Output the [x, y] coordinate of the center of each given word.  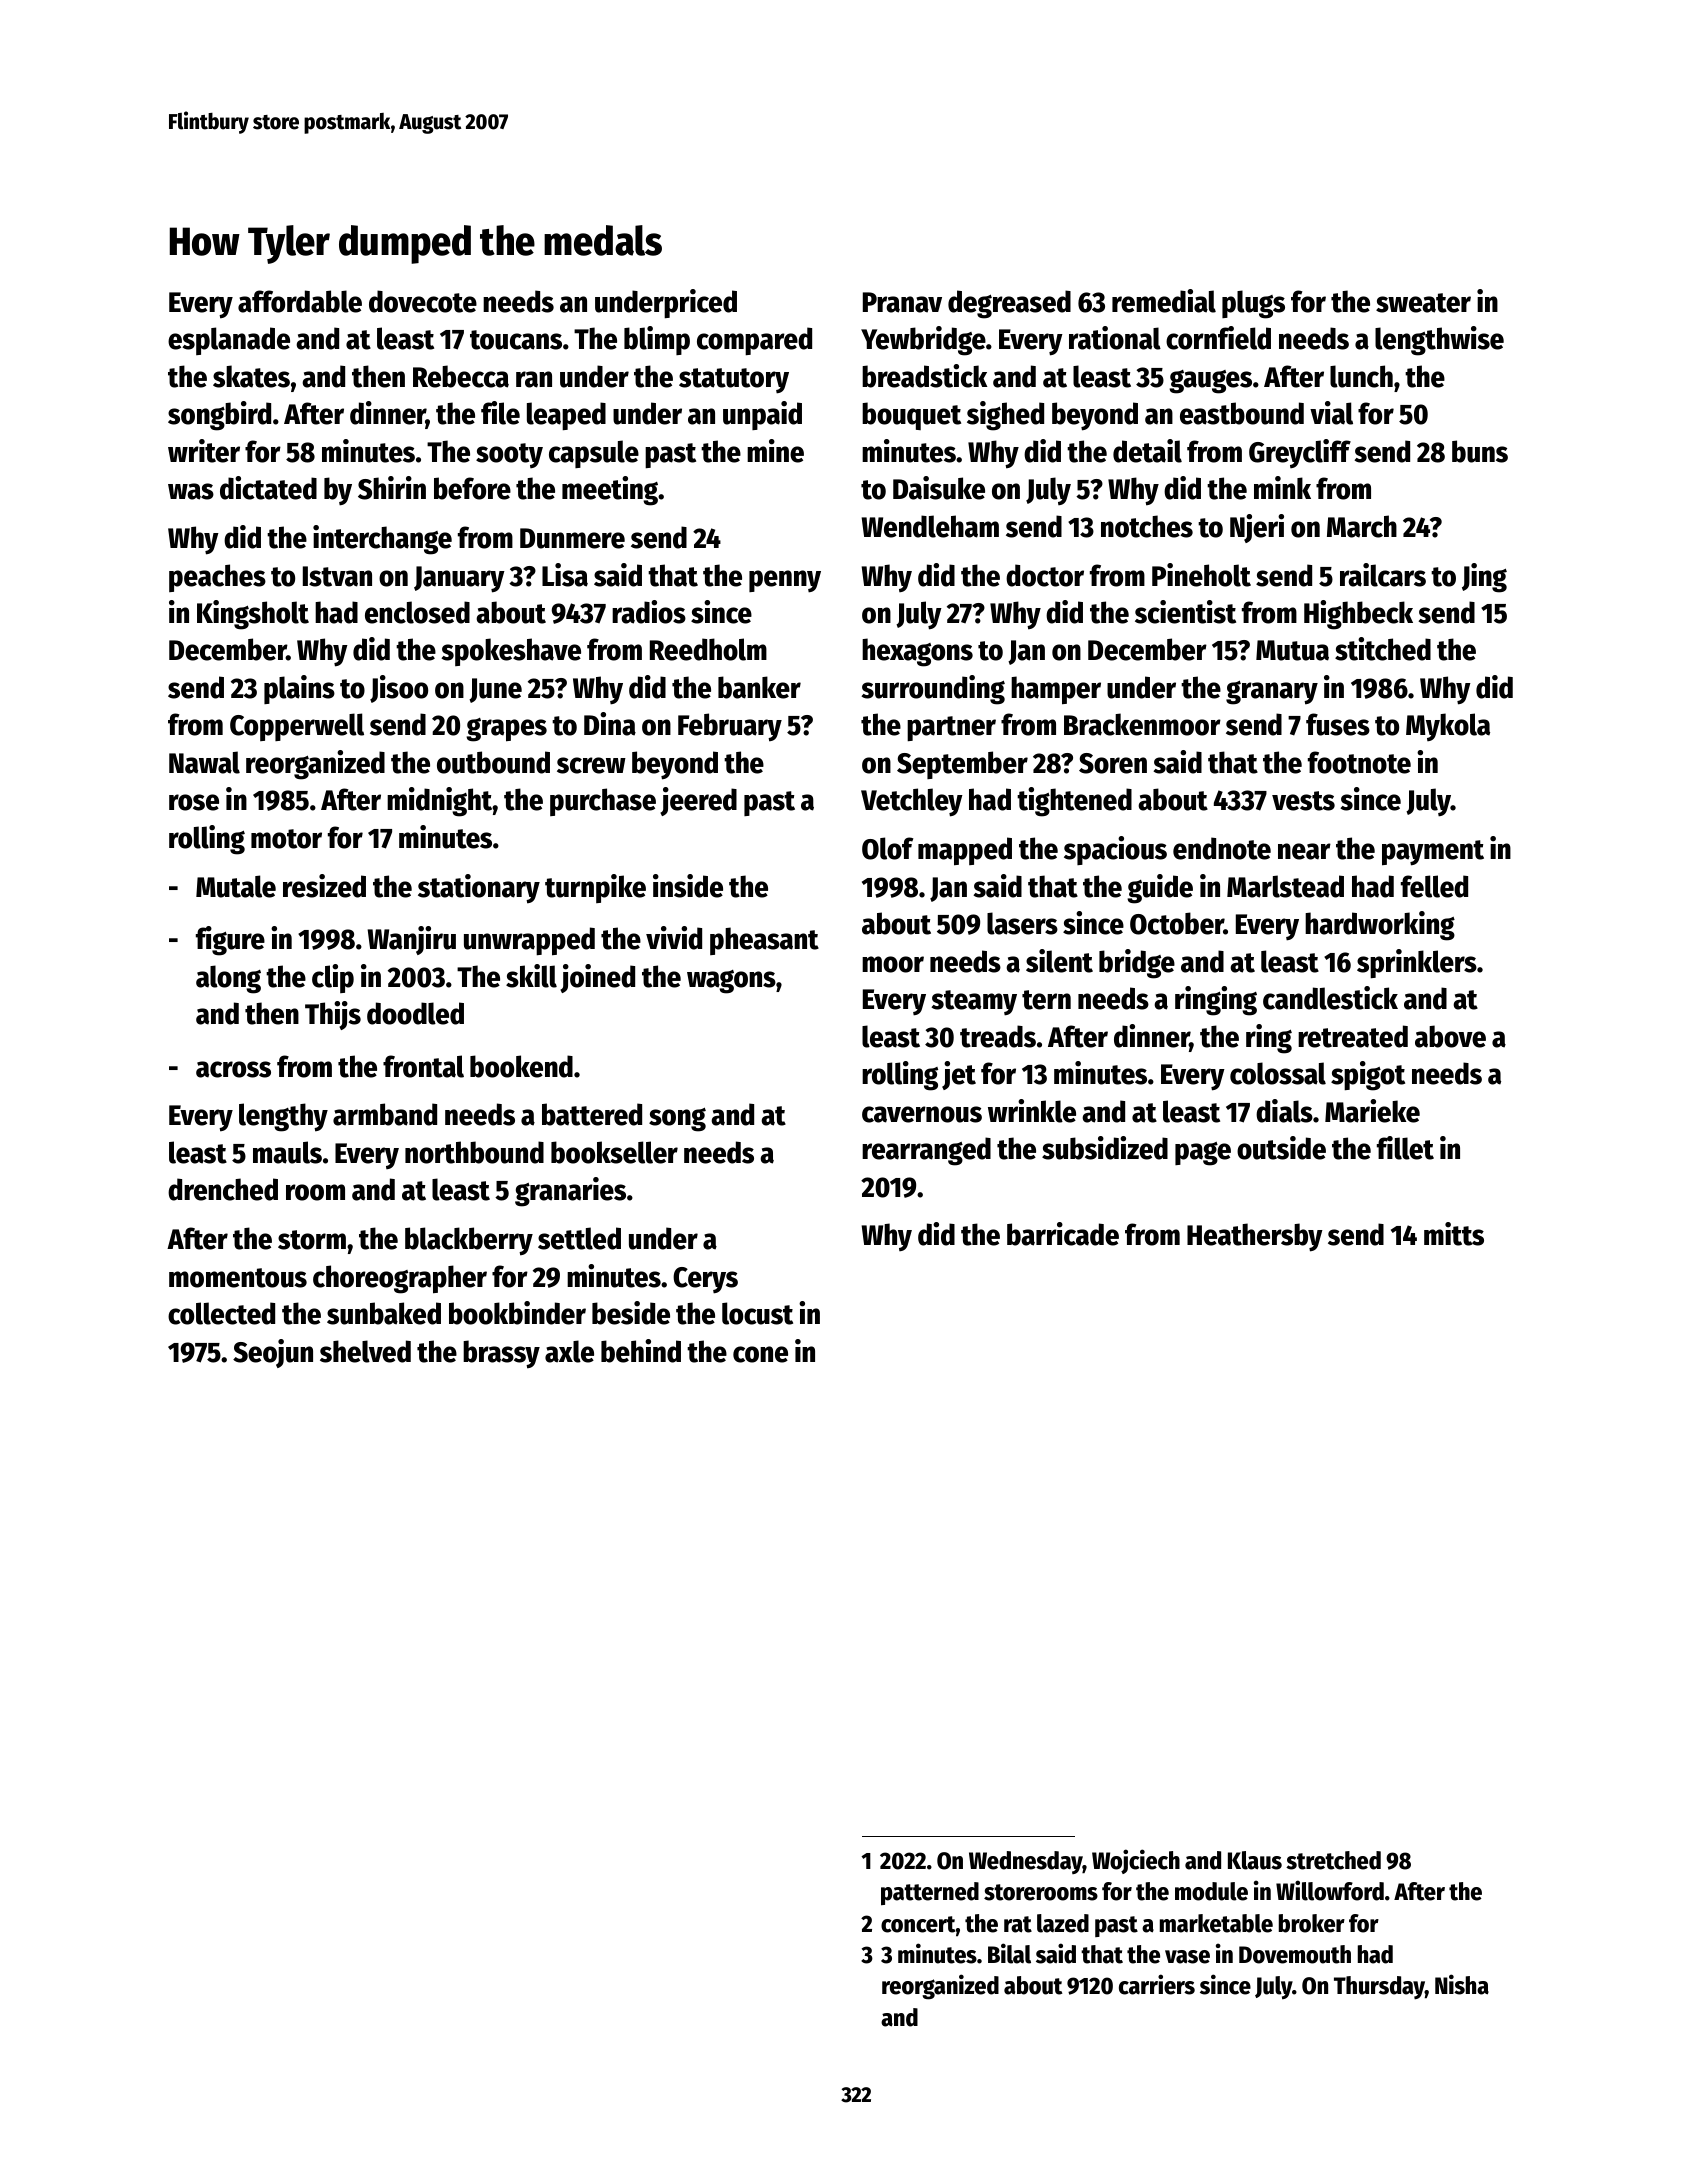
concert [918, 1924]
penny [785, 581]
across [233, 1069]
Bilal [1009, 1953]
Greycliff [1300, 453]
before [472, 488]
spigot [1368, 1076]
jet [959, 1075]
